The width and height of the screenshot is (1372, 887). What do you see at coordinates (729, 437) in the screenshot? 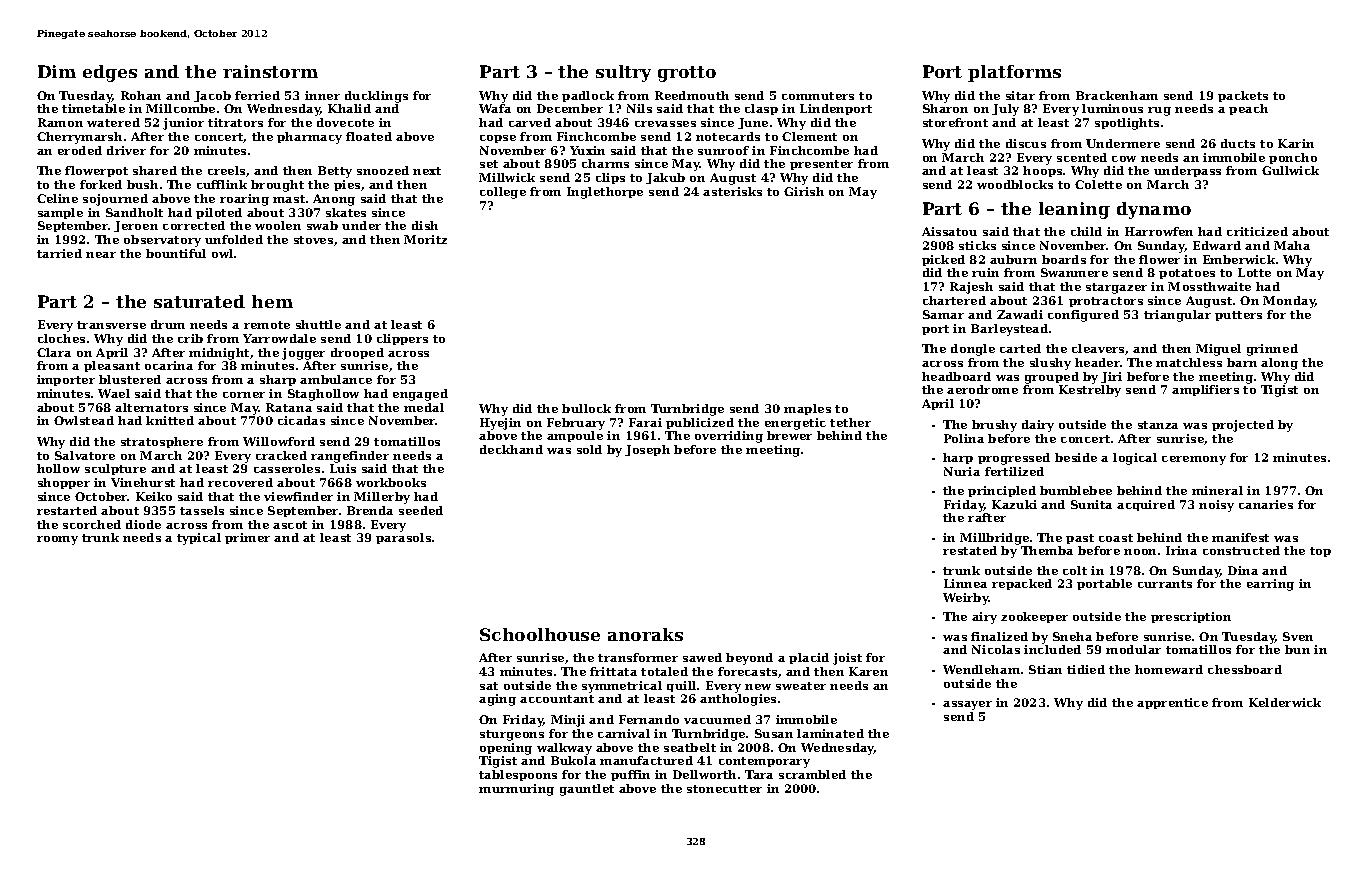
I see `overriding` at bounding box center [729, 437].
